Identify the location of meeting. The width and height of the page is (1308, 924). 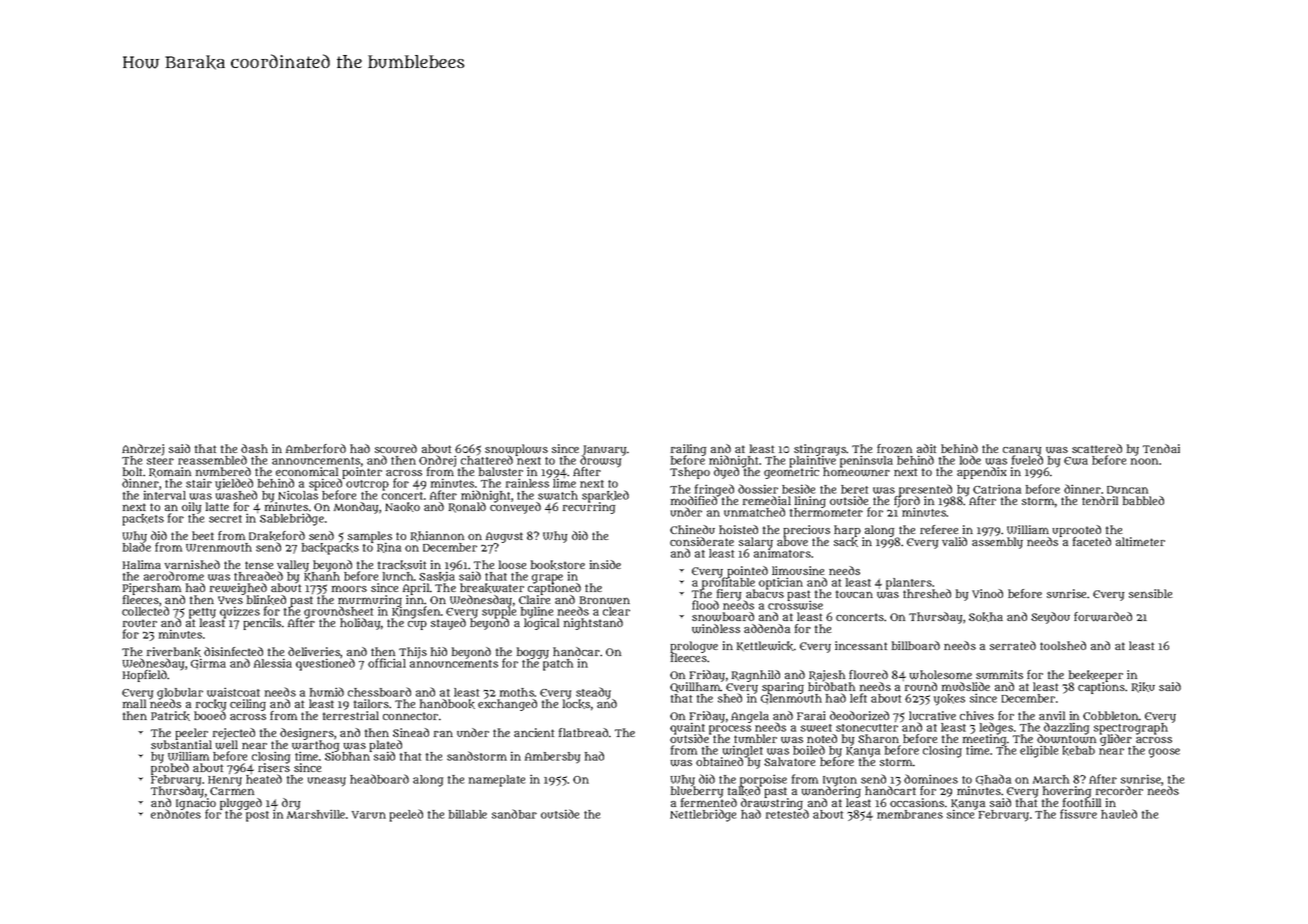
(984, 740).
